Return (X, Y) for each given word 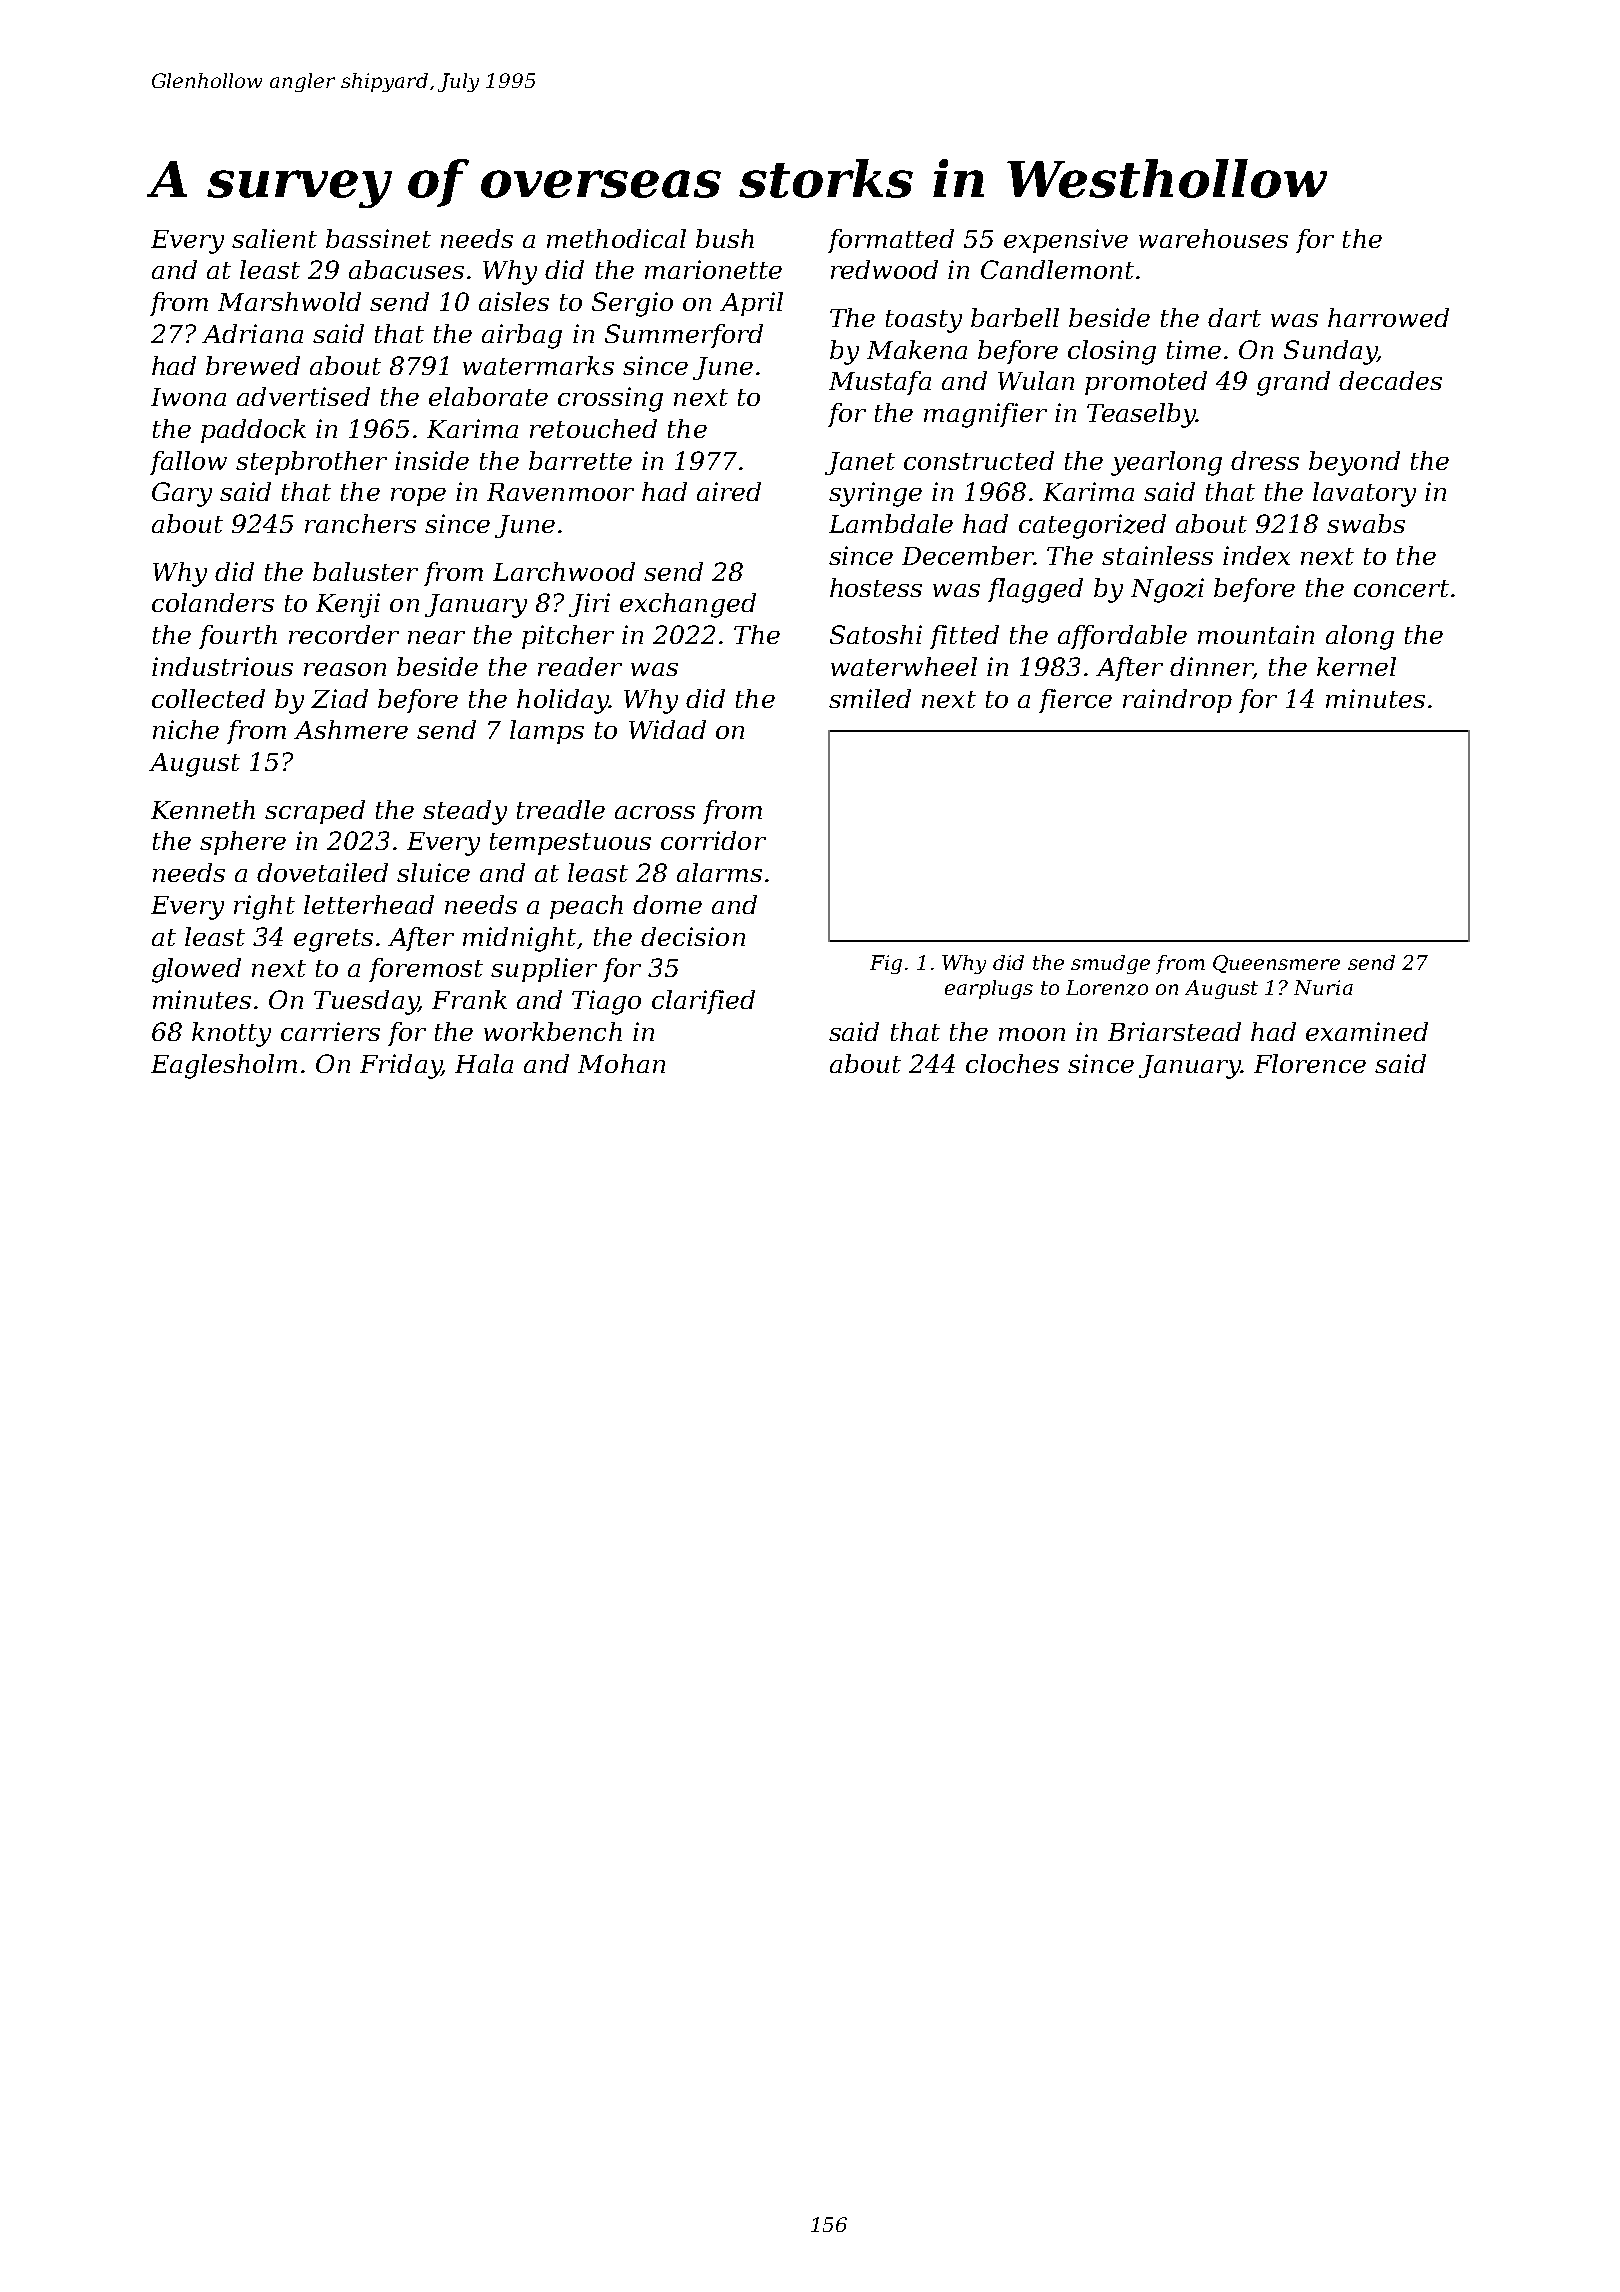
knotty (231, 1034)
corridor (713, 840)
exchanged (688, 605)
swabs (1366, 523)
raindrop (1177, 701)
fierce (1075, 701)
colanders (213, 602)
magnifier (985, 415)
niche (186, 729)
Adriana (252, 333)
